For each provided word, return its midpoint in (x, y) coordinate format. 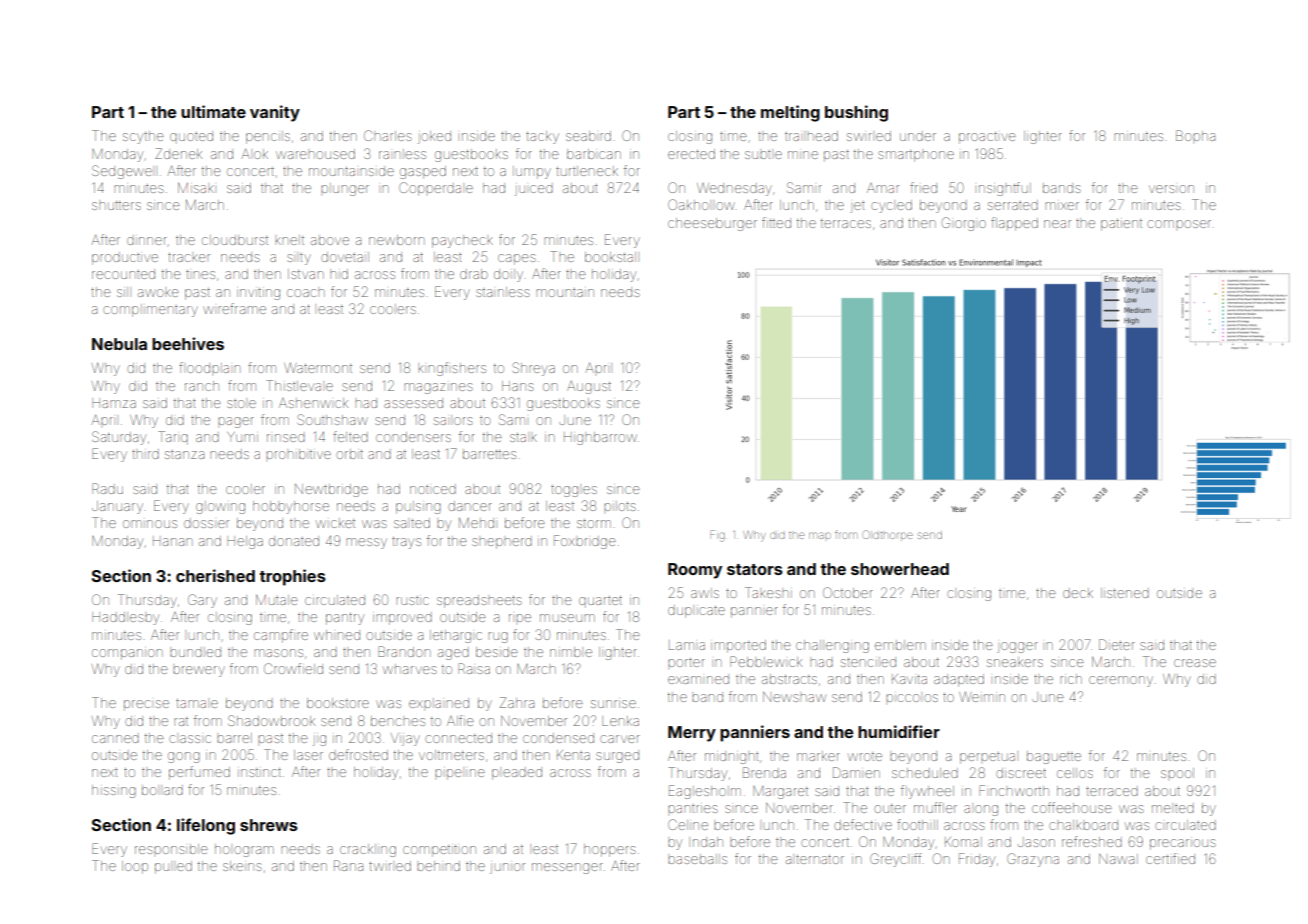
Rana (348, 865)
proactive (987, 137)
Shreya (533, 369)
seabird (588, 136)
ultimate (213, 111)
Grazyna (1033, 860)
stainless (503, 292)
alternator (815, 859)
